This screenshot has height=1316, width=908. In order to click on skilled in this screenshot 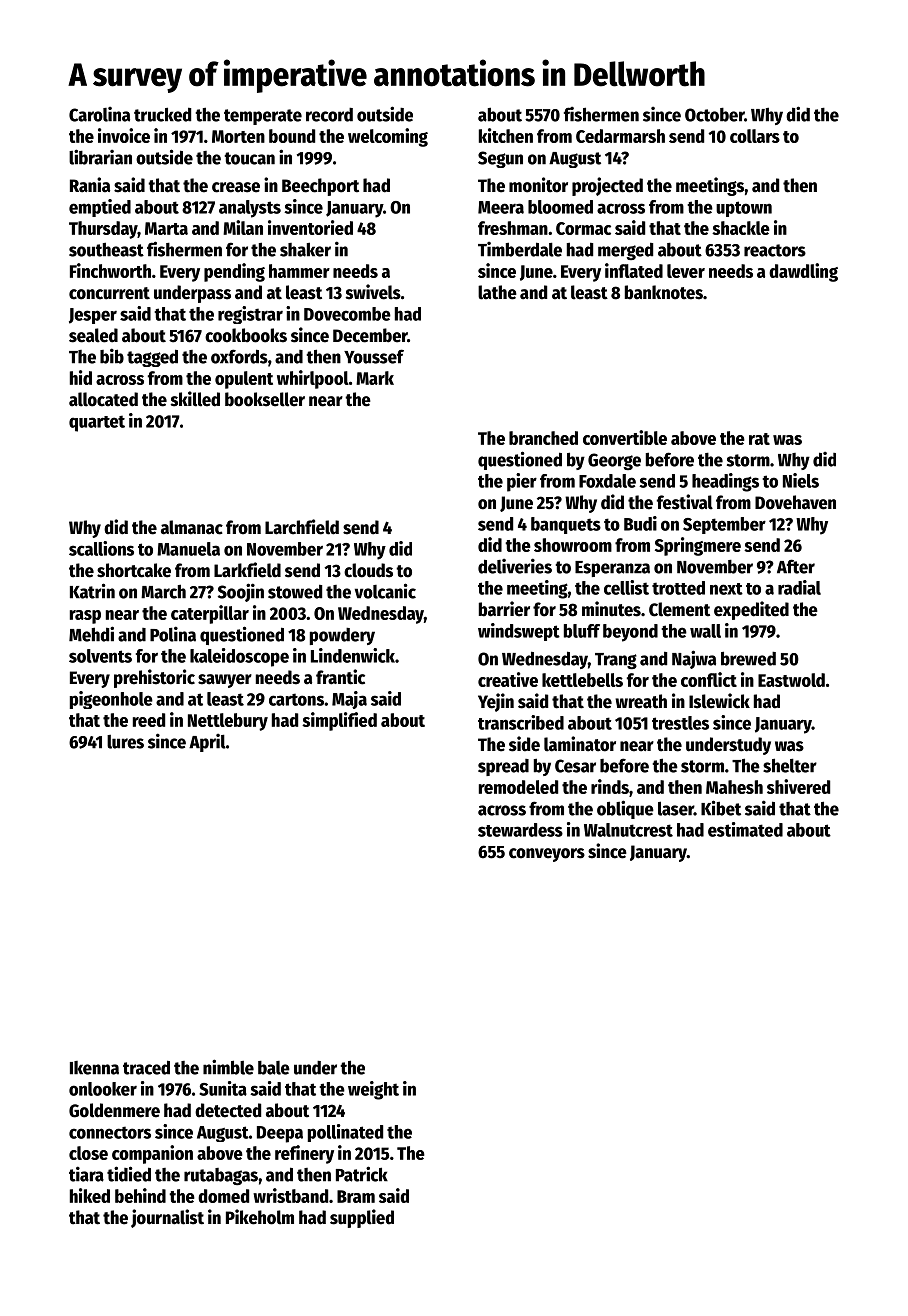, I will do `click(195, 399)`.
